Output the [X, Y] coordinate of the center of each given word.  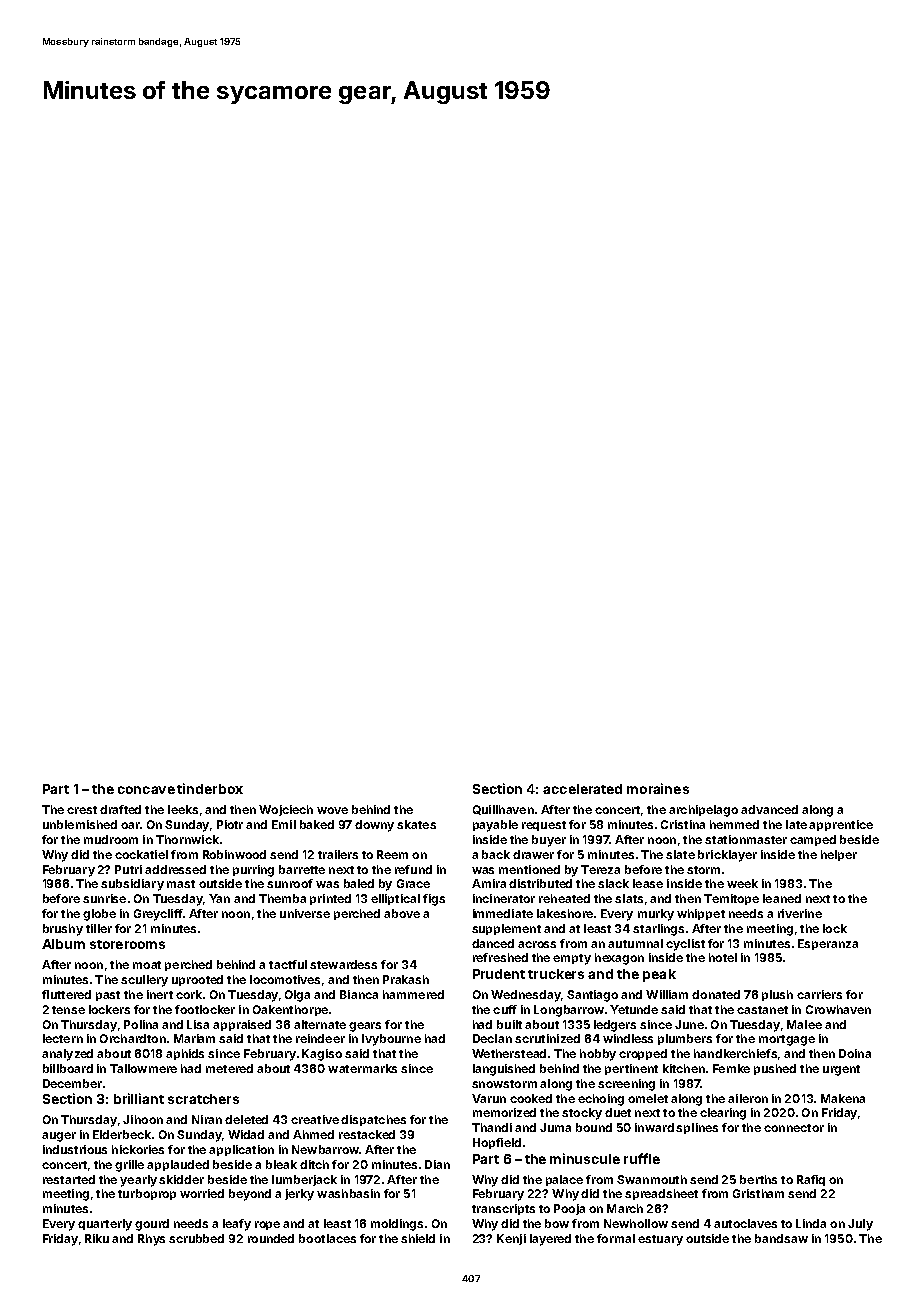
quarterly [105, 1225]
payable [495, 826]
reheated [564, 898]
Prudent [499, 974]
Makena [843, 1098]
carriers [819, 994]
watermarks [362, 1068]
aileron [748, 1098]
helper [839, 855]
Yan [219, 898]
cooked [531, 1098]
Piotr [230, 824]
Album [63, 944]
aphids [185, 1054]
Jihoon [143, 1119]
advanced [769, 809]
